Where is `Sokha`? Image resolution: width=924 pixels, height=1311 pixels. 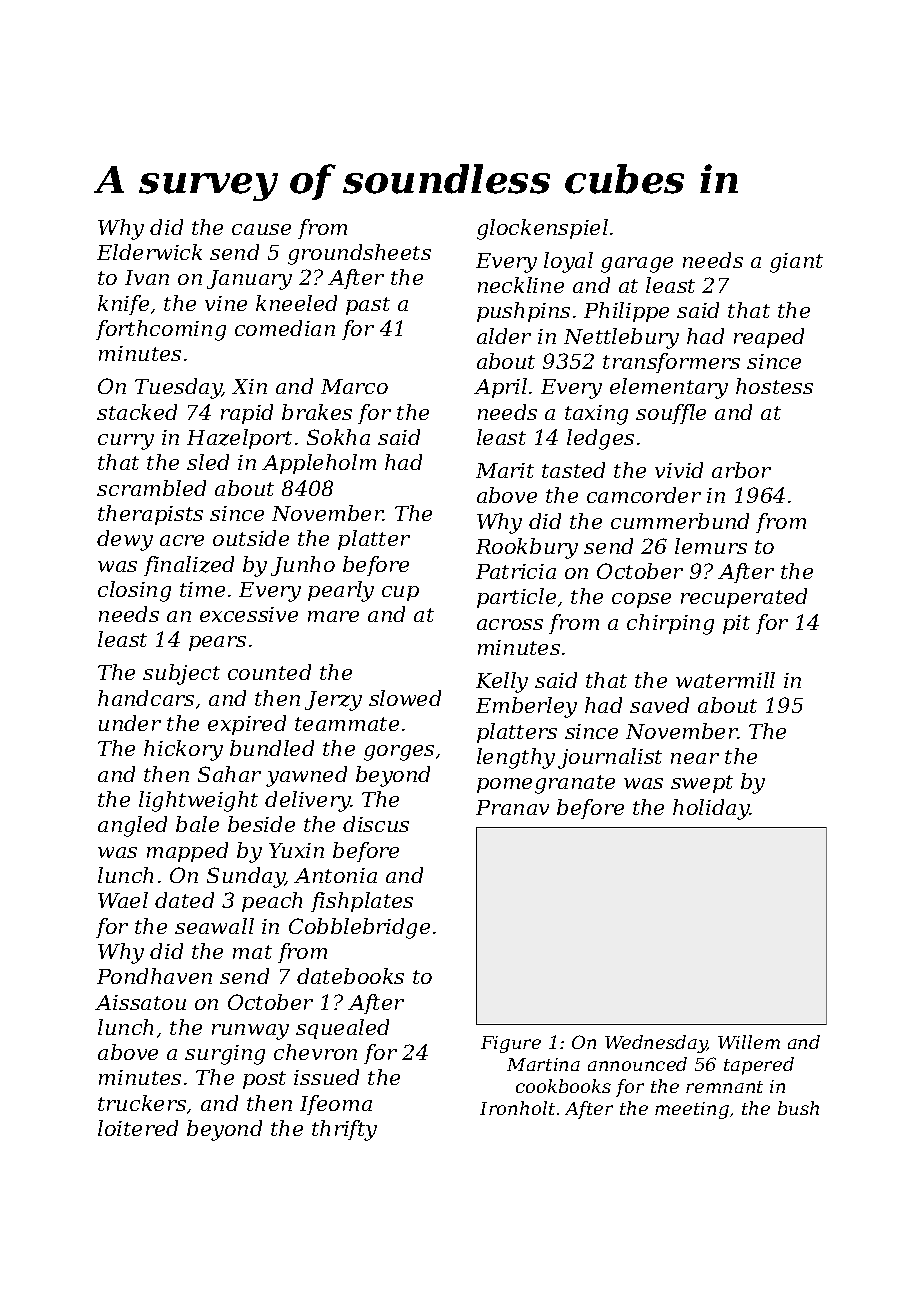
Sokha is located at coordinates (338, 437).
